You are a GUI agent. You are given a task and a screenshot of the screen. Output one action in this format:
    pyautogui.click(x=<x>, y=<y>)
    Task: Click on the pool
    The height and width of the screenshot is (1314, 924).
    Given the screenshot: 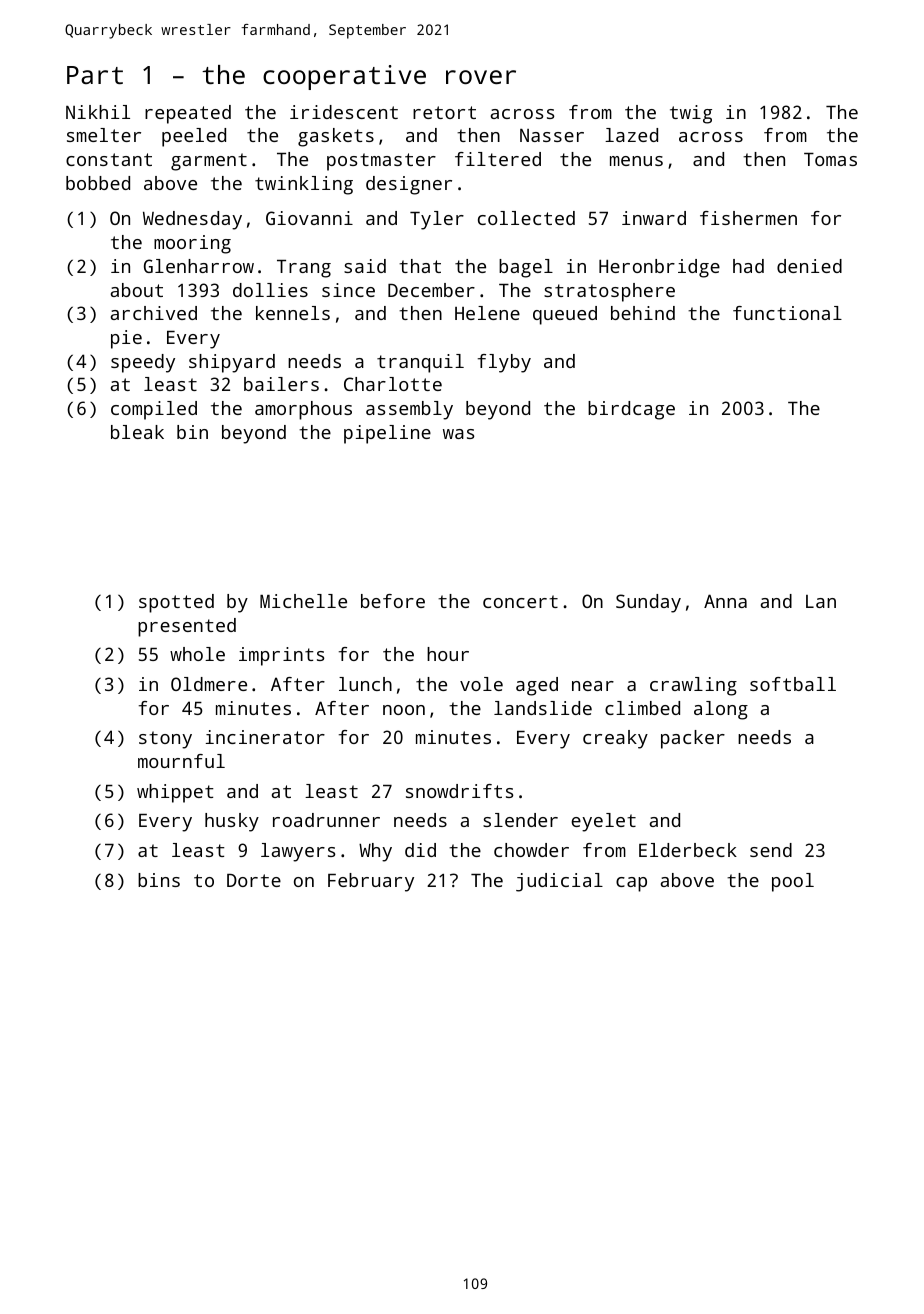 What is the action you would take?
    pyautogui.click(x=793, y=882)
